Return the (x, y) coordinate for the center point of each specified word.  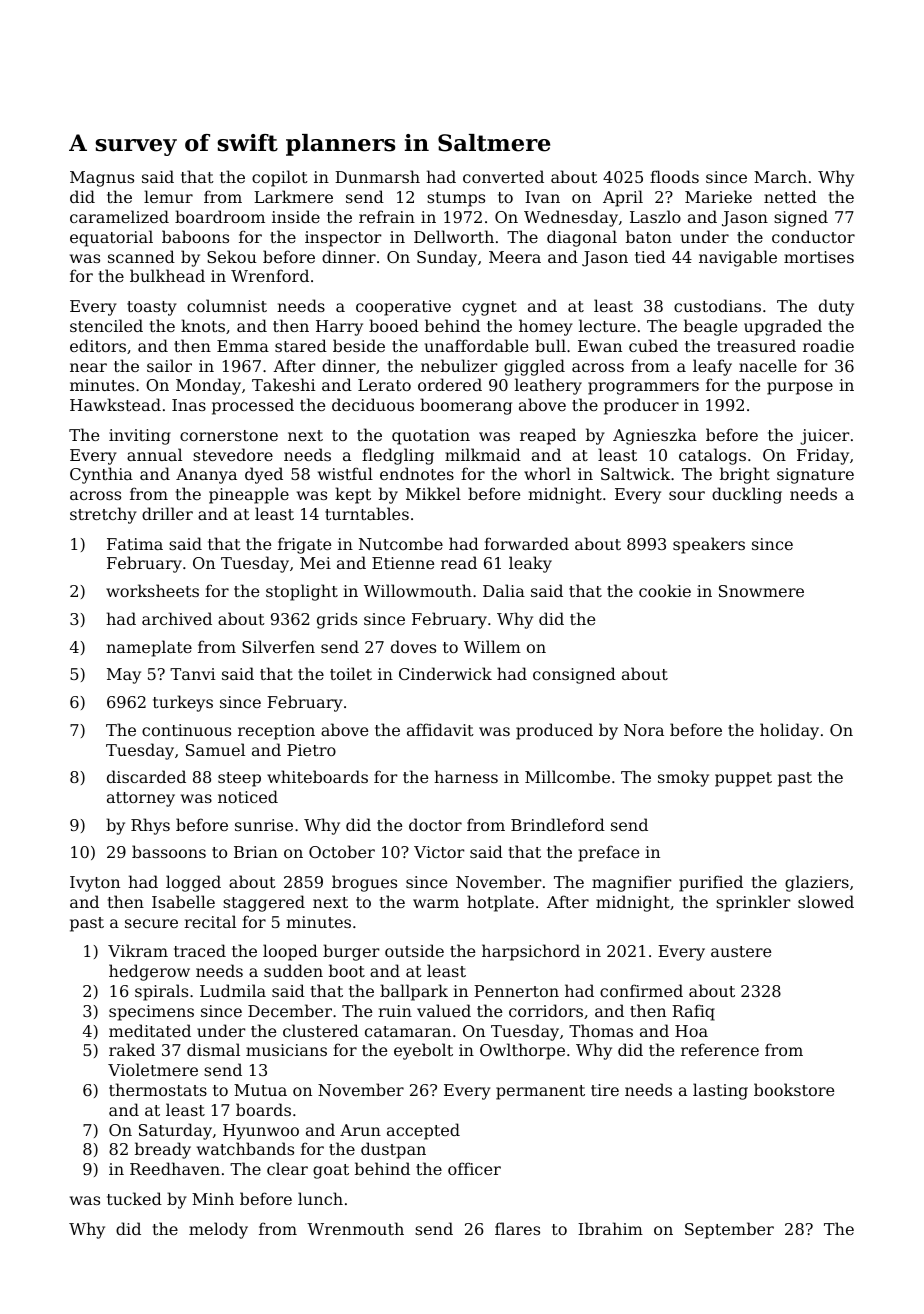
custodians (717, 305)
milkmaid (483, 454)
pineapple (249, 495)
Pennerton (516, 991)
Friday (823, 456)
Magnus (102, 179)
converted (503, 176)
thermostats (158, 1089)
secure (151, 923)
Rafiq (693, 1012)
